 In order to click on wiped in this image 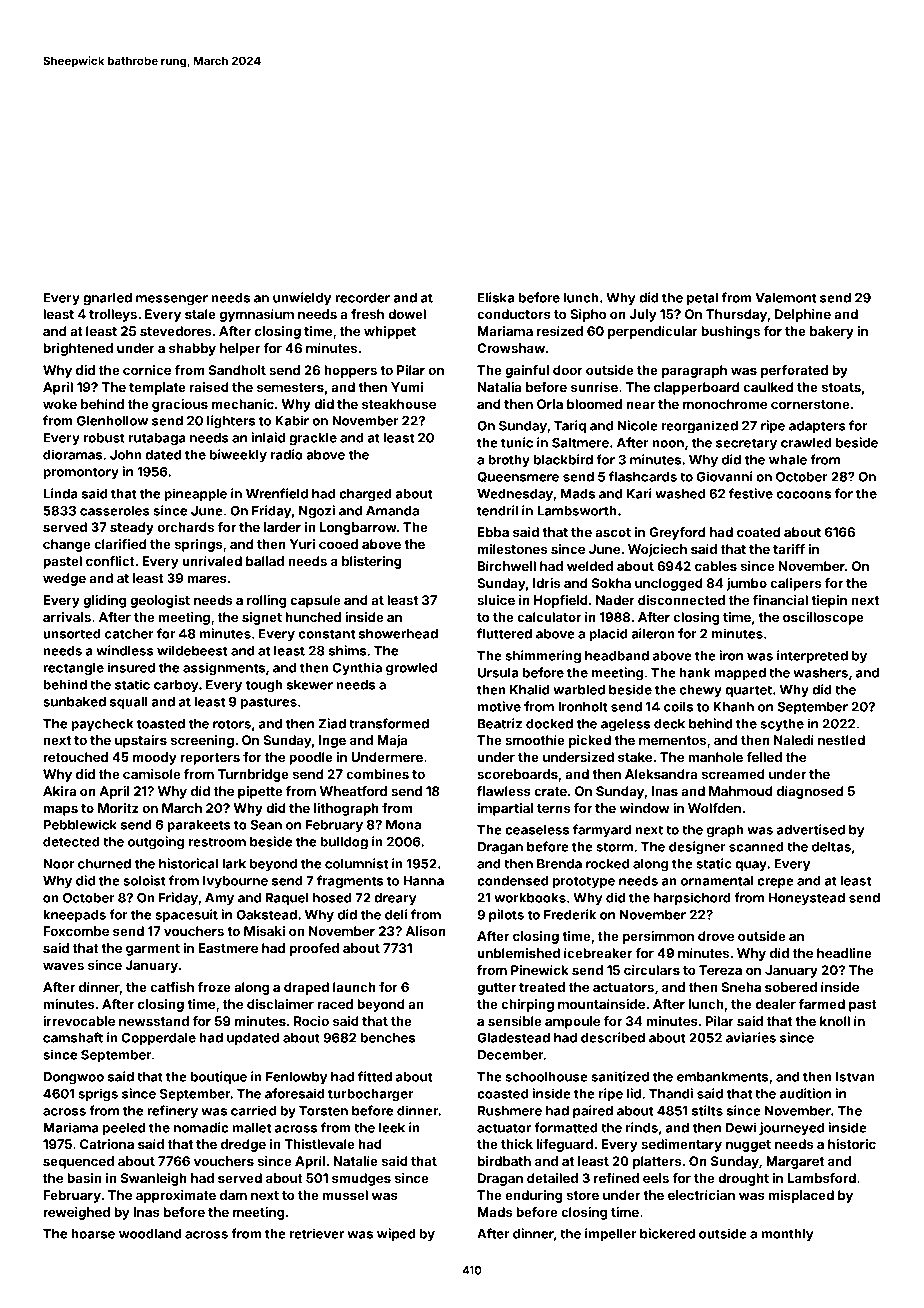, I will do `click(396, 1234)`.
